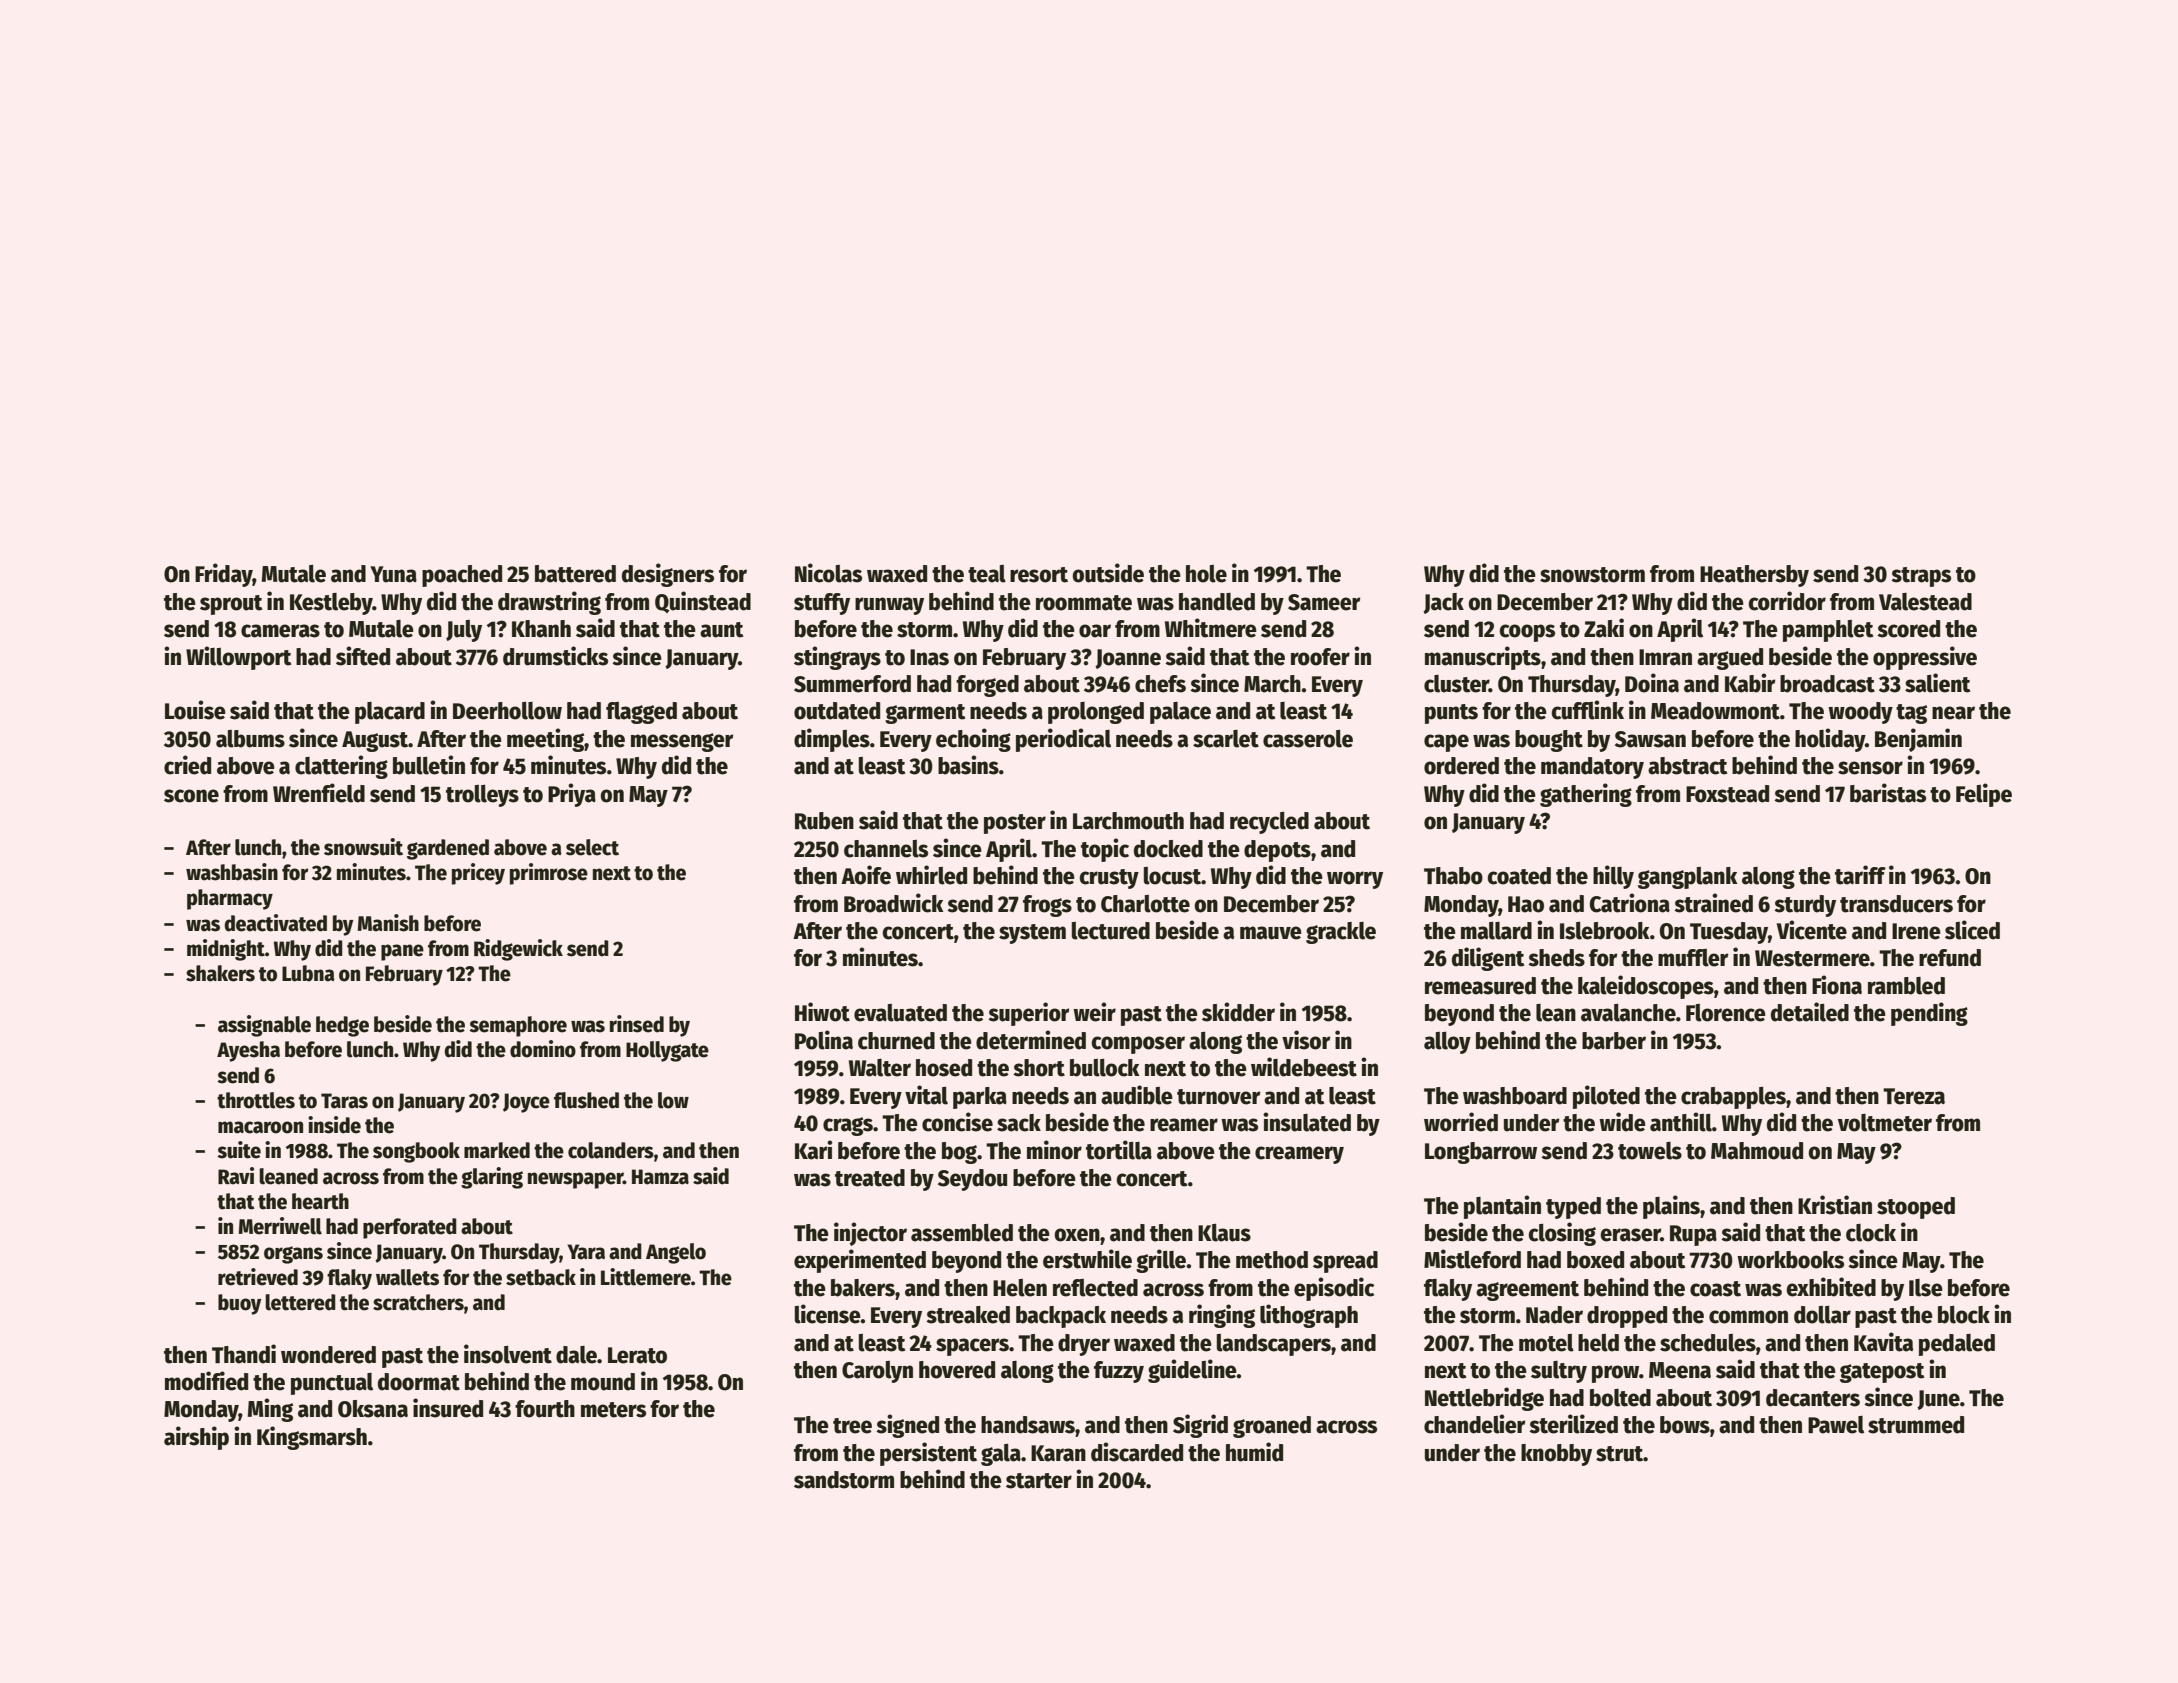  I want to click on handled, so click(1217, 602).
